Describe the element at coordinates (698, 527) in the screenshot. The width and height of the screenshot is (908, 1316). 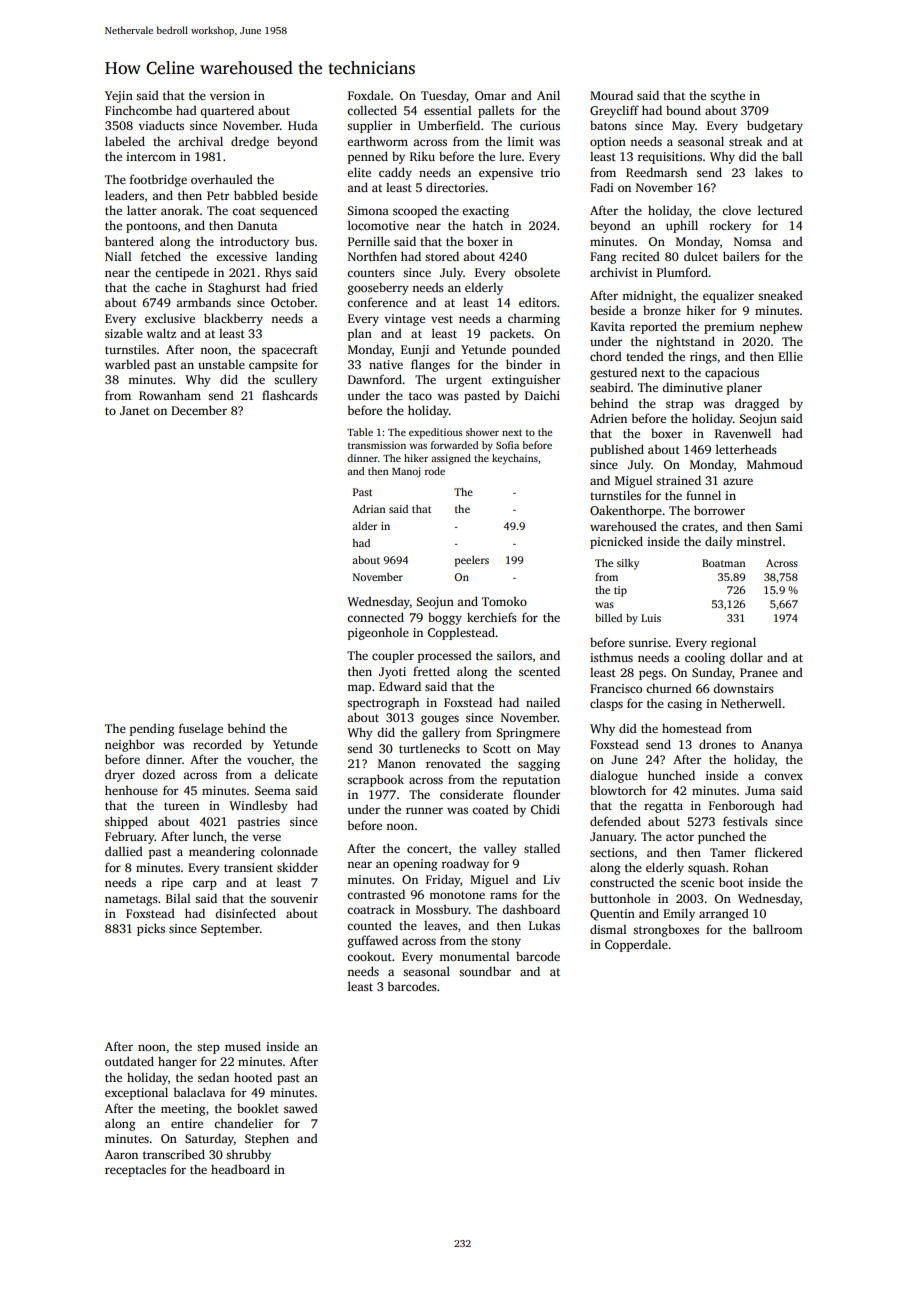
I see `crates` at that location.
